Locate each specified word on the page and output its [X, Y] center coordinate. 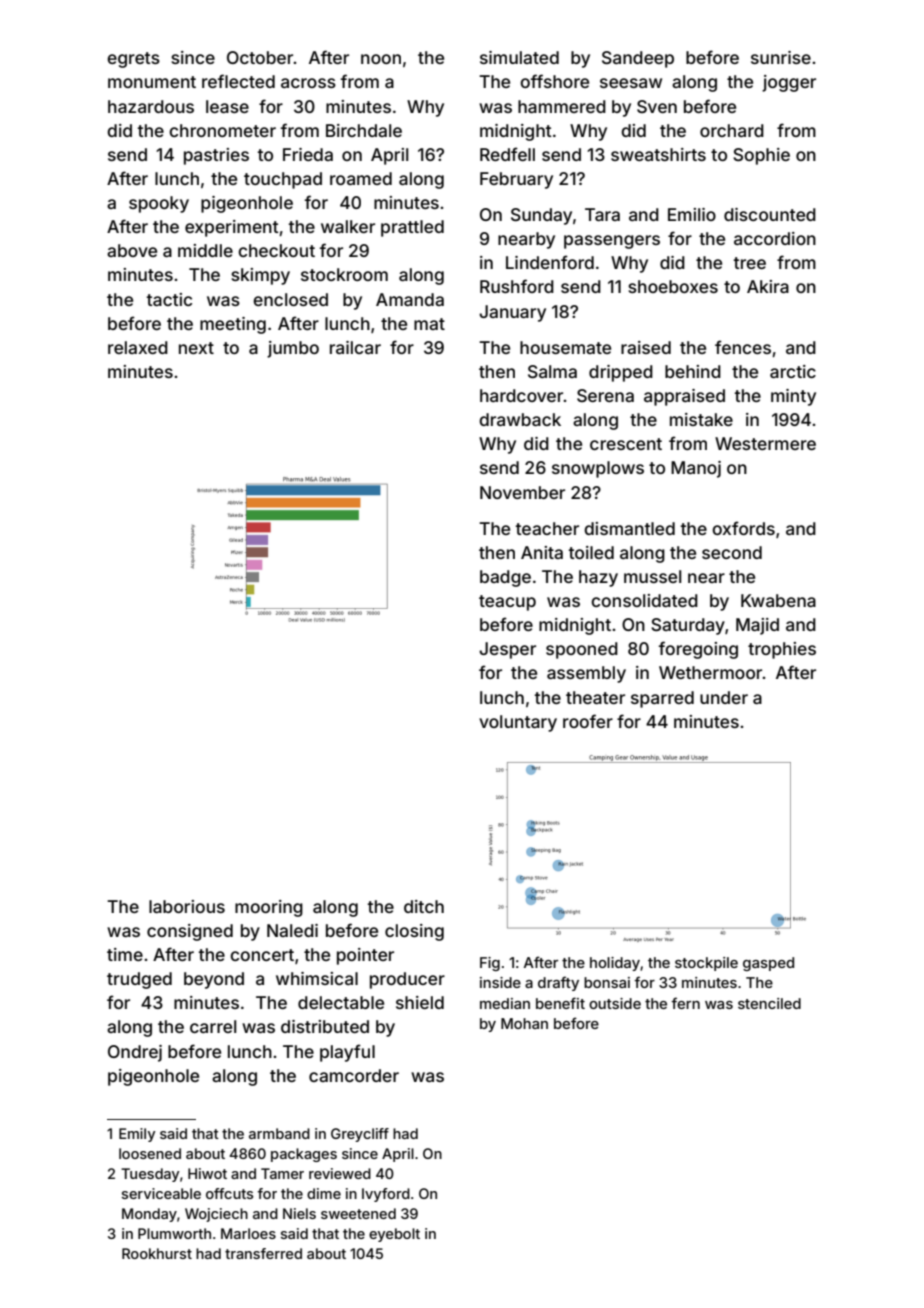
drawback [520, 419]
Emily [137, 1135]
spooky [159, 204]
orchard [732, 130]
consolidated [644, 600]
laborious [187, 906]
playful [347, 1053]
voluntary [518, 723]
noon [381, 59]
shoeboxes [673, 286]
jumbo [293, 349]
